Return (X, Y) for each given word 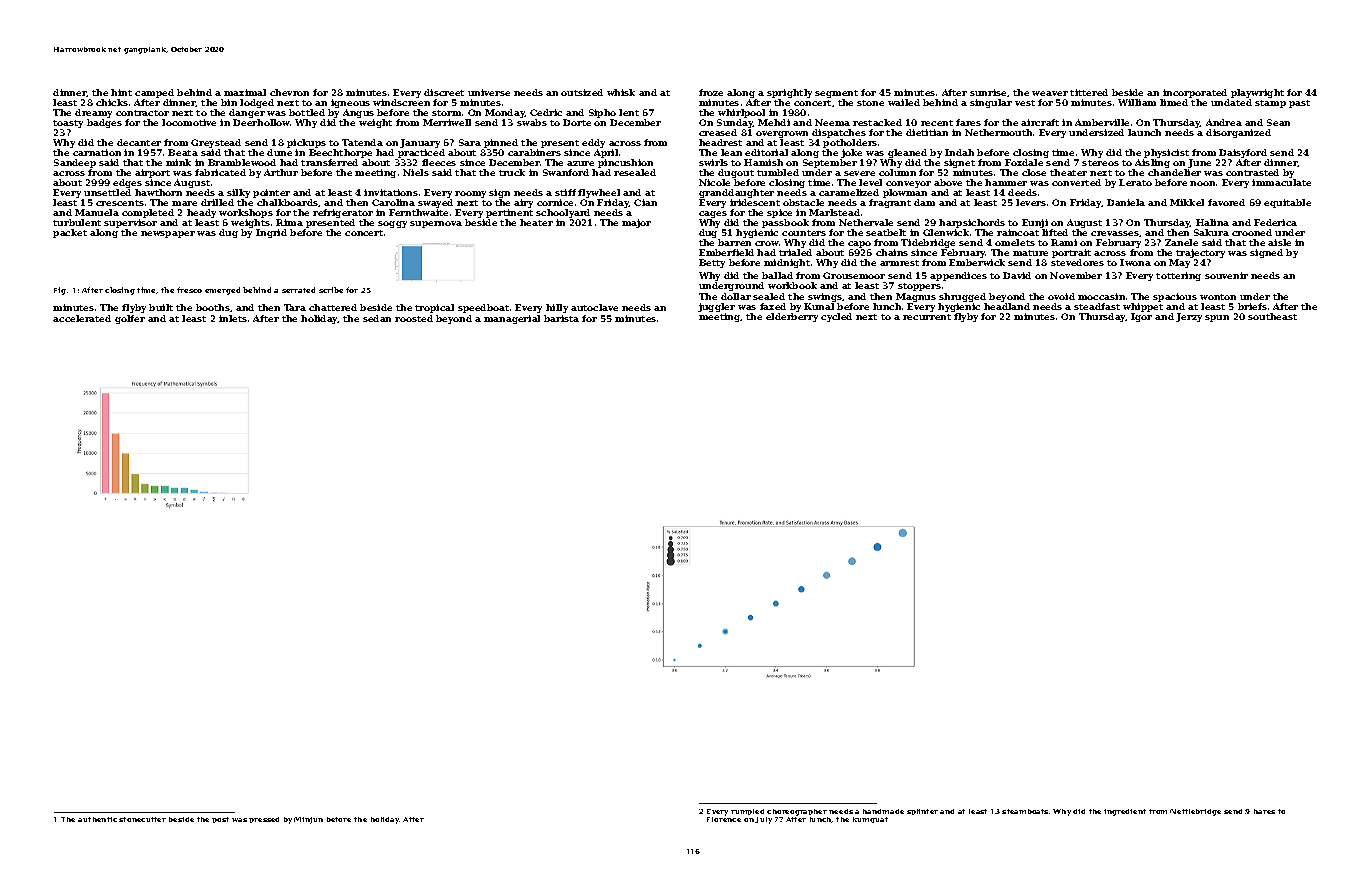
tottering (1178, 276)
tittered (1089, 92)
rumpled (747, 812)
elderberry (792, 317)
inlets (233, 318)
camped (154, 93)
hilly (557, 308)
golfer (130, 319)
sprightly (789, 93)
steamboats (1025, 811)
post (220, 820)
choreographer (797, 812)
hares (1264, 811)
